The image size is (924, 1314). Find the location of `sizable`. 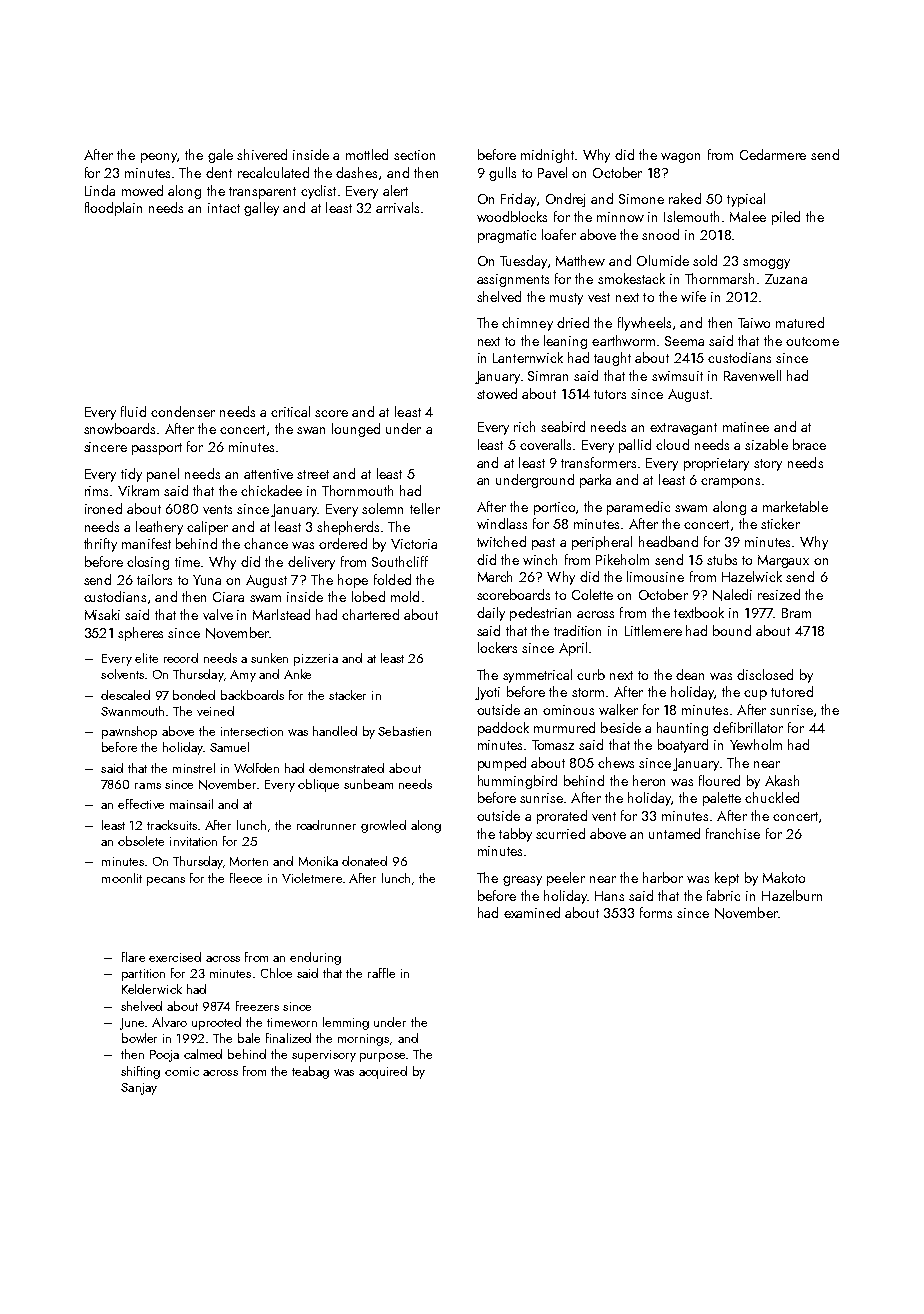

sizable is located at coordinates (766, 444).
